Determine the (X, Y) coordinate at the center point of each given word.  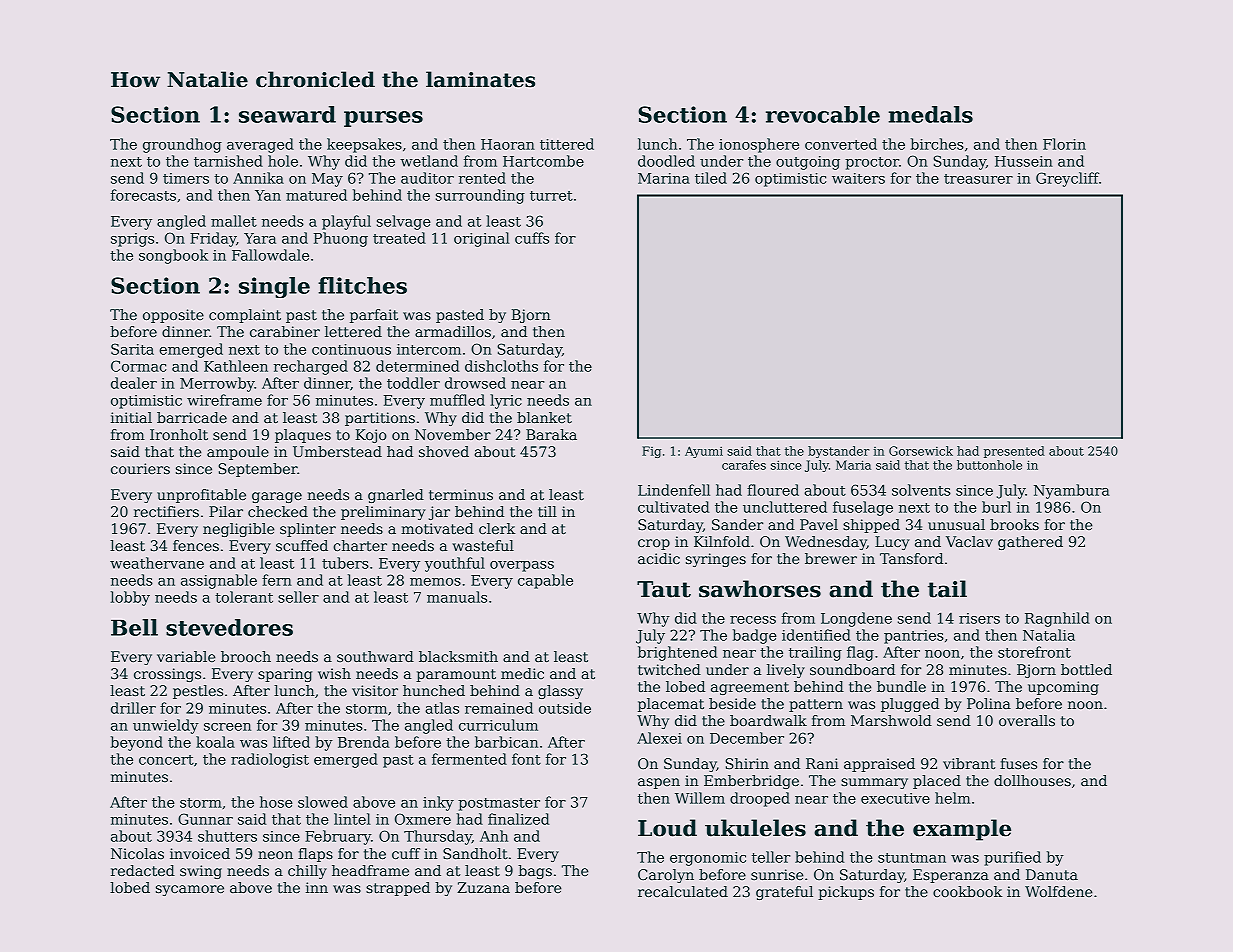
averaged (260, 145)
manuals (457, 597)
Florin (1064, 144)
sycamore (190, 890)
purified (1012, 858)
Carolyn (666, 876)
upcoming (1063, 688)
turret (551, 196)
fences (196, 545)
